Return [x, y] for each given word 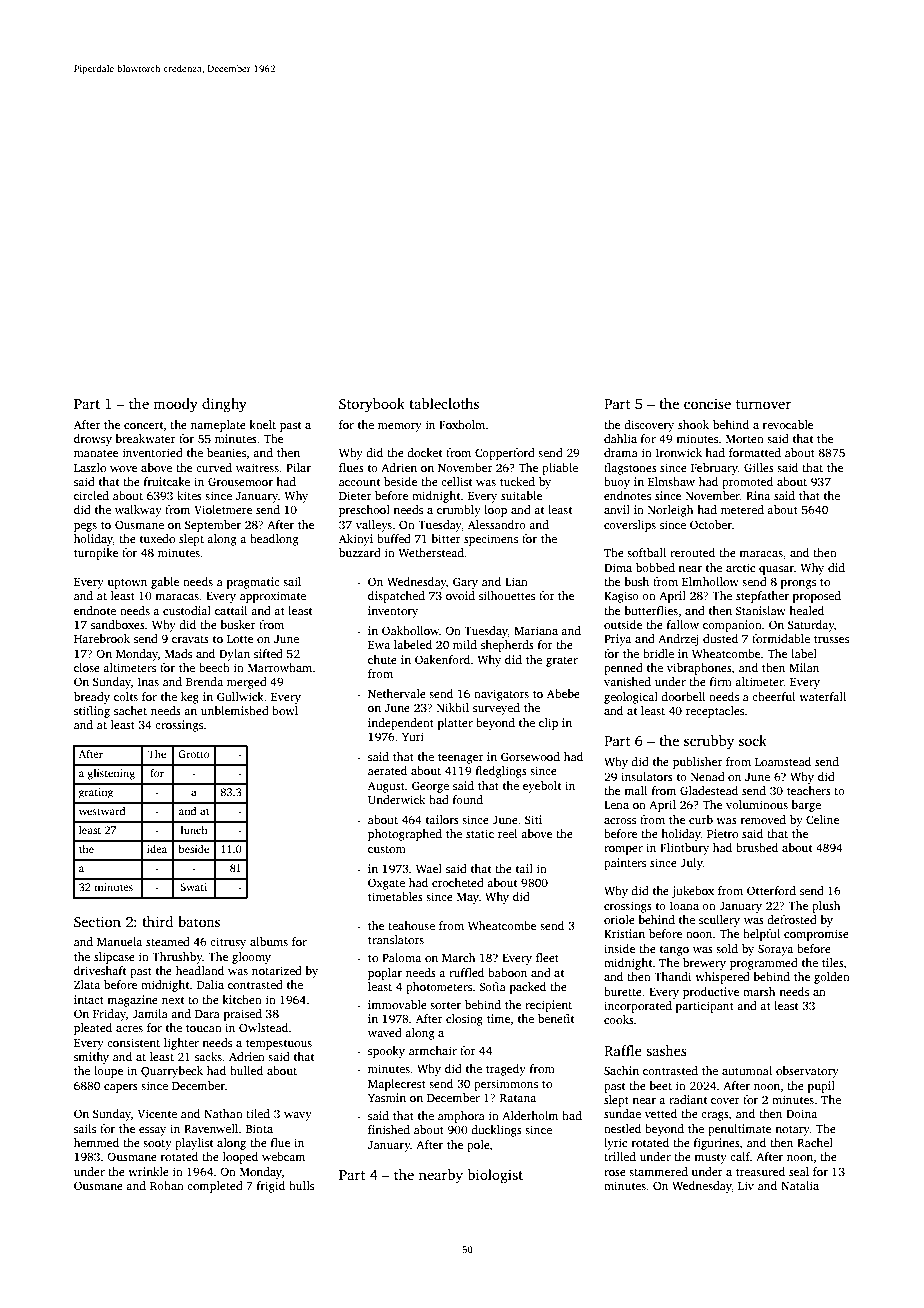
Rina [758, 495]
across [620, 821]
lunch [194, 830]
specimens [491, 540]
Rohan [167, 1185]
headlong [274, 540]
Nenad [708, 776]
